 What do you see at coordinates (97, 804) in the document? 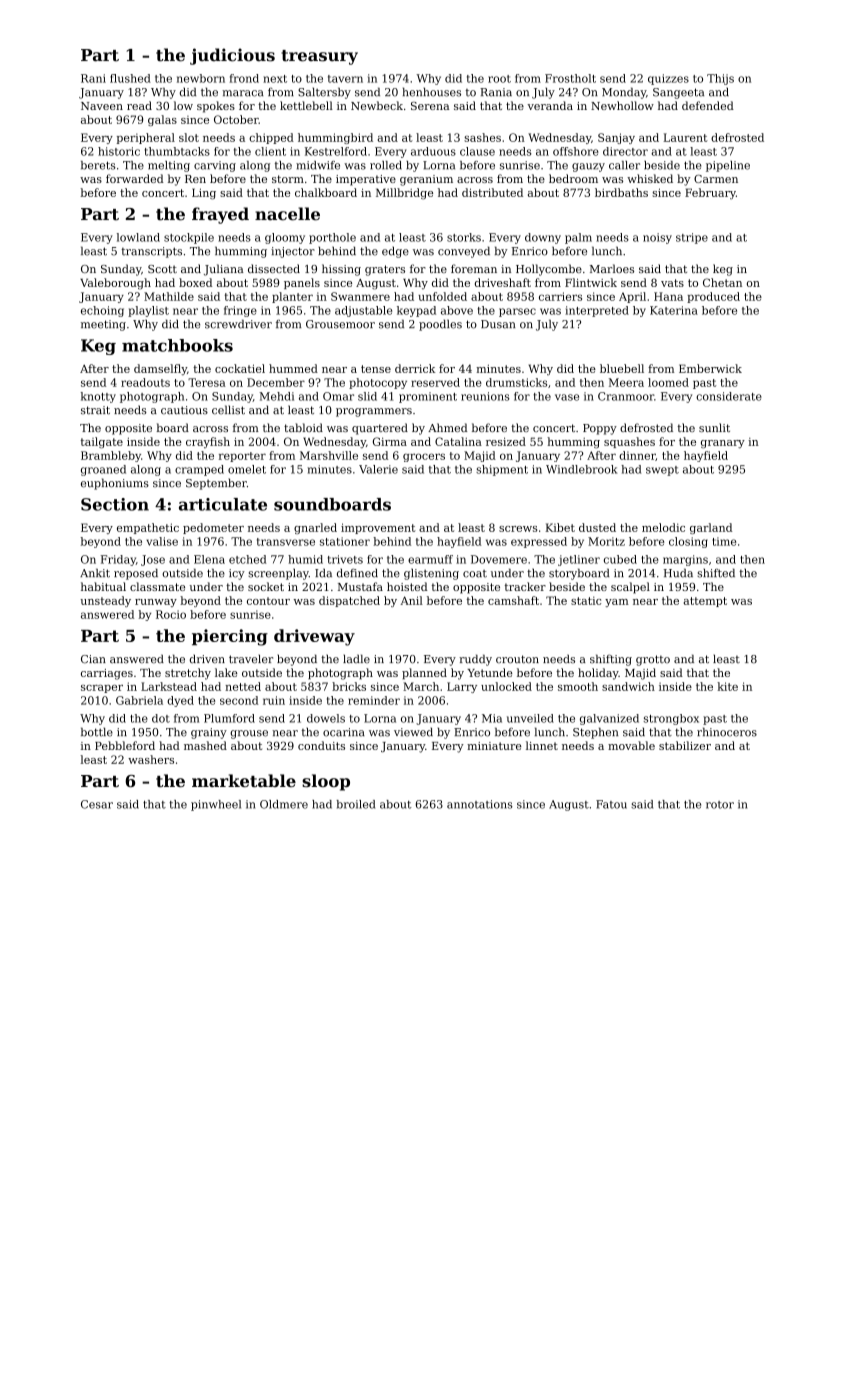
I see `Cesar` at bounding box center [97, 804].
